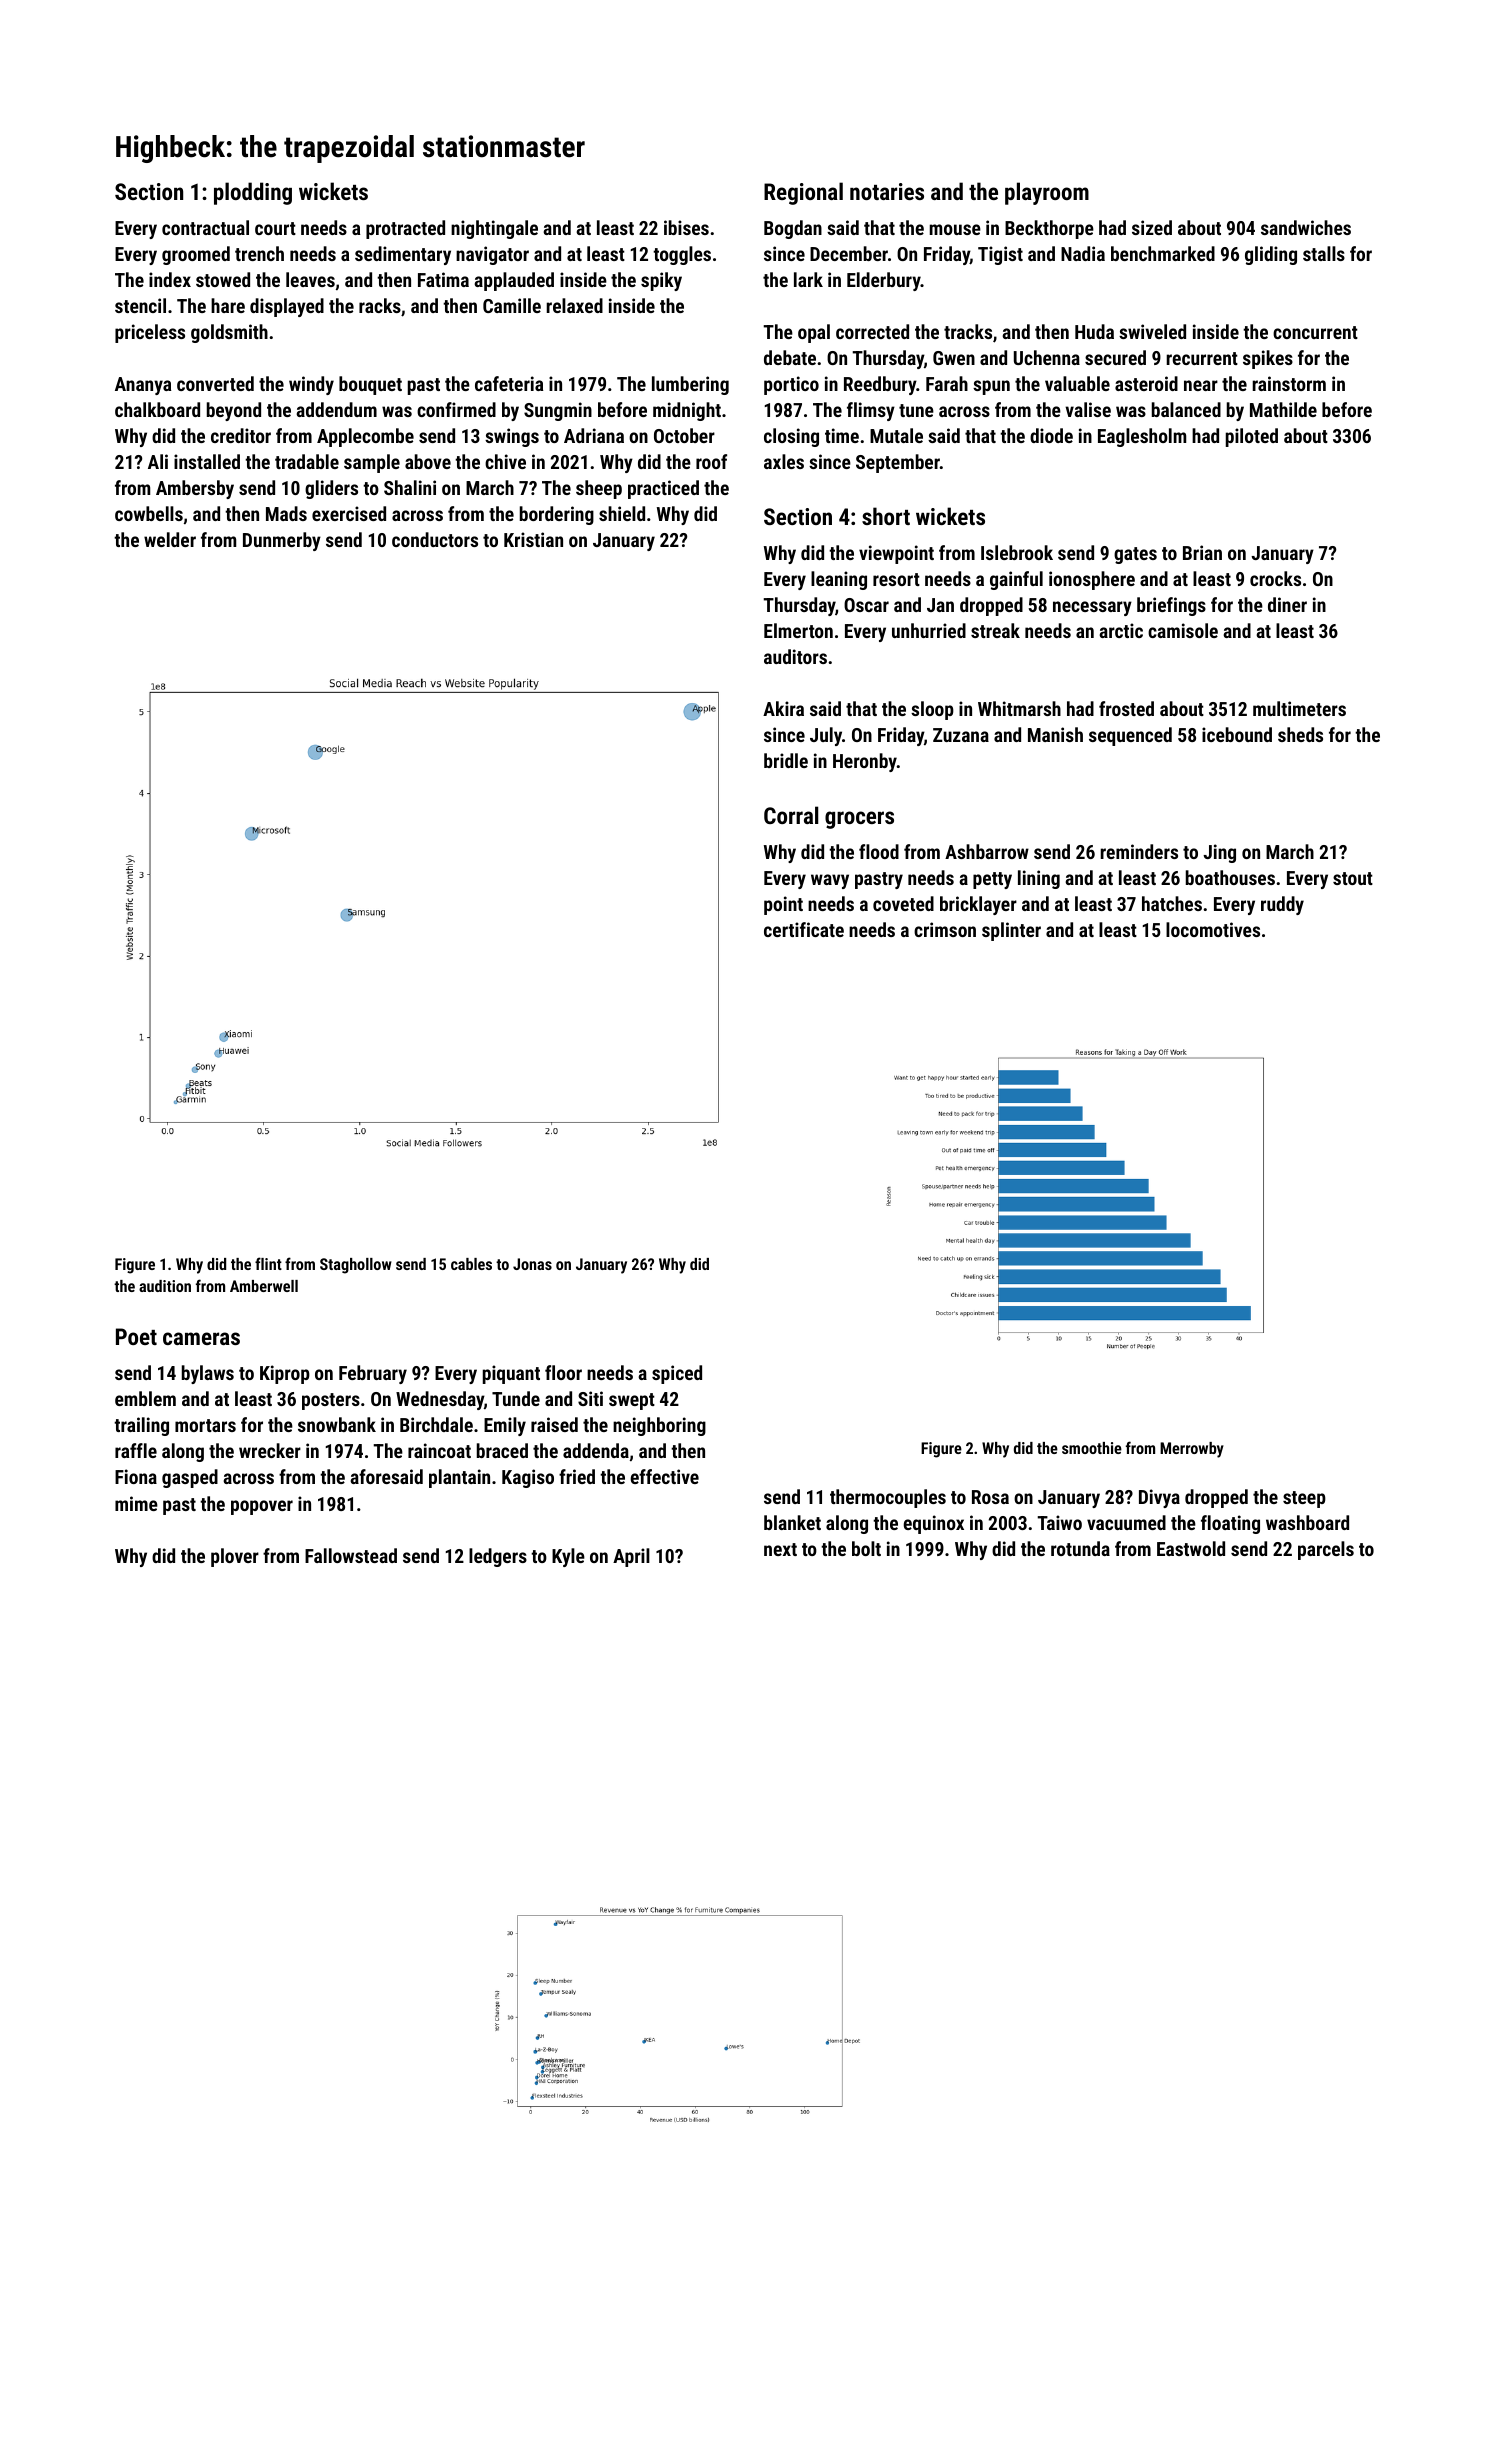 This screenshot has height=2464, width=1496. I want to click on Adriana, so click(594, 435).
